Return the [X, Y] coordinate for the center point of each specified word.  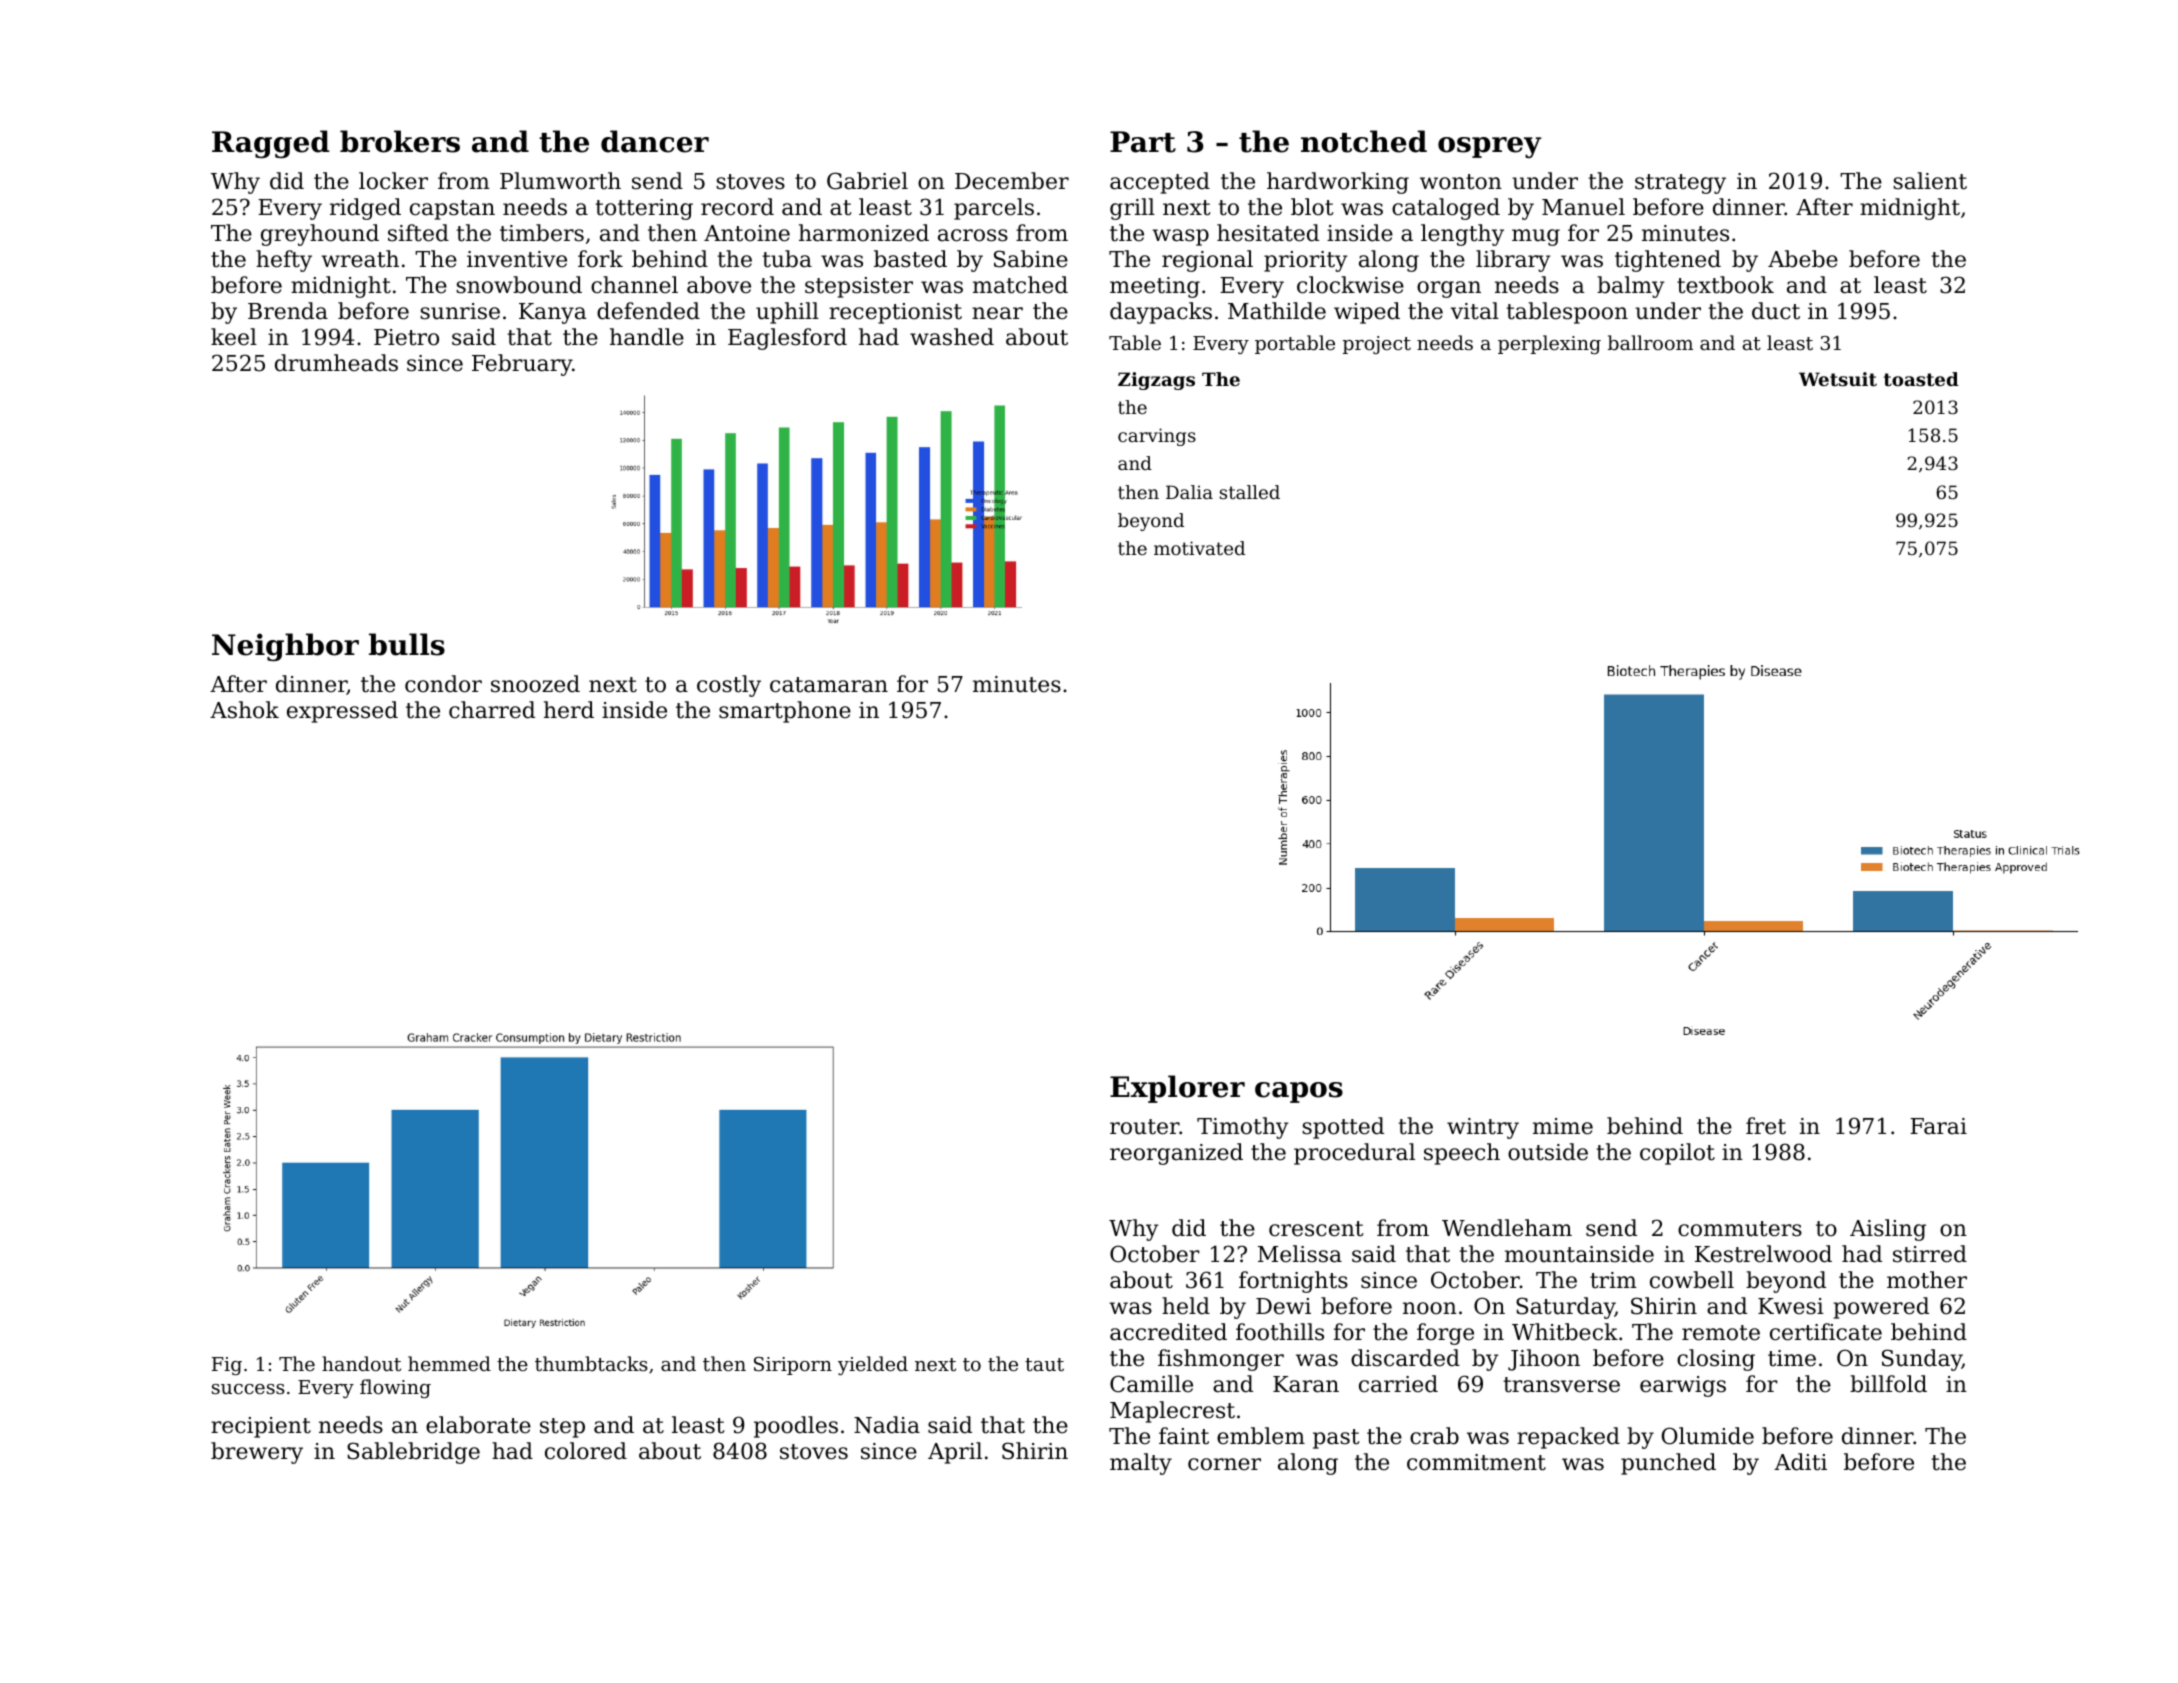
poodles [796, 1427]
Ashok [244, 710]
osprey [1490, 147]
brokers [400, 141]
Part [1143, 142]
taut [1044, 1364]
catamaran [829, 685]
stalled [1250, 492]
